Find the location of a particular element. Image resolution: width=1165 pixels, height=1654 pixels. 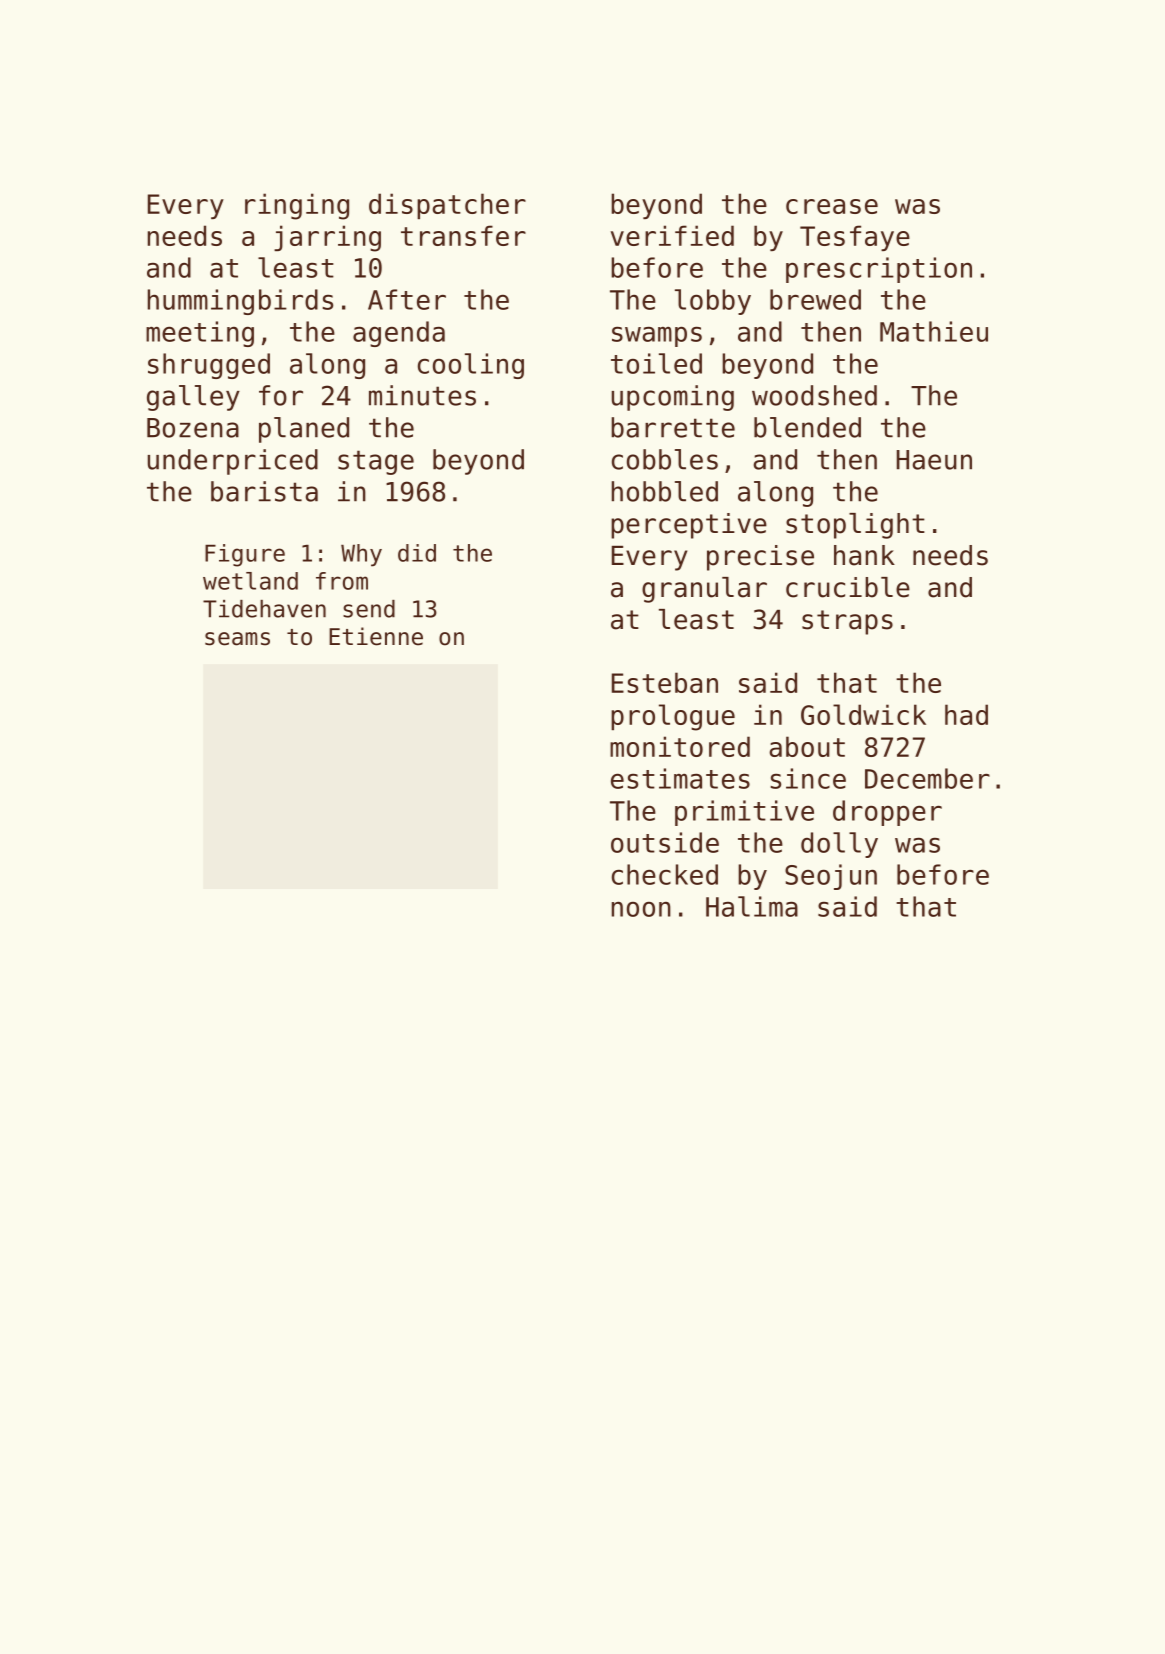

granular is located at coordinates (704, 590).
